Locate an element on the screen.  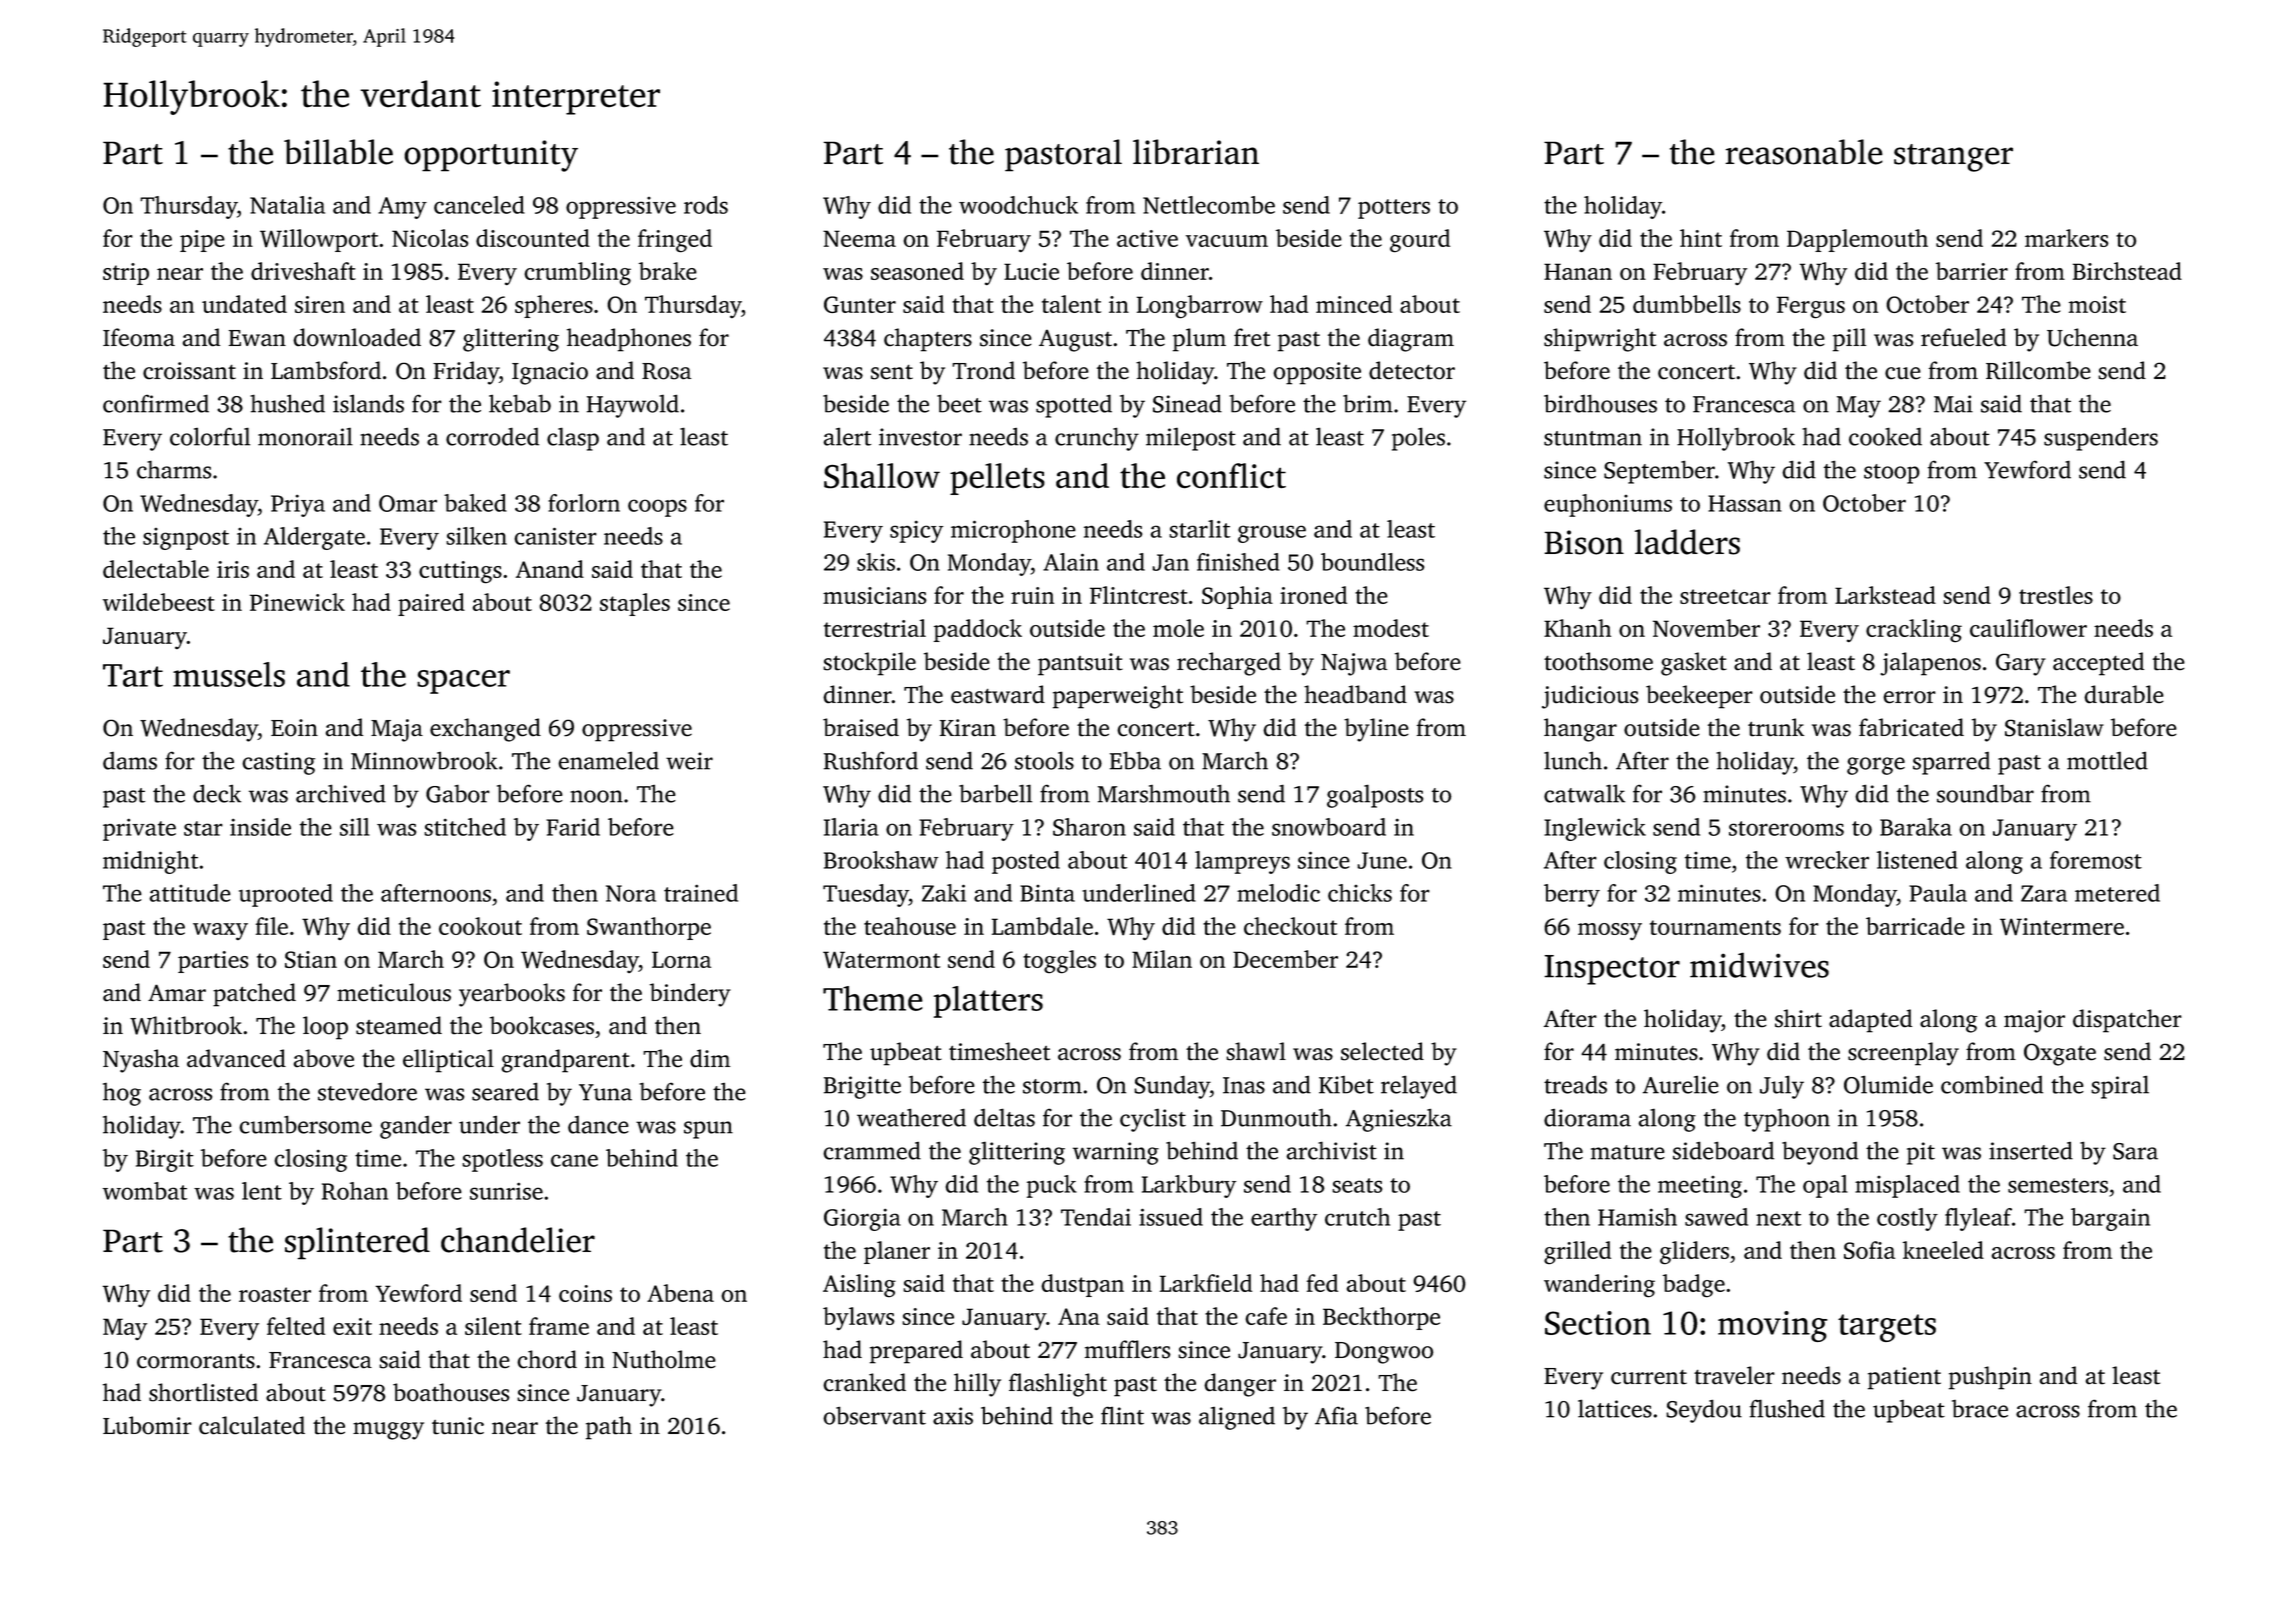
Ebba is located at coordinates (1135, 760).
